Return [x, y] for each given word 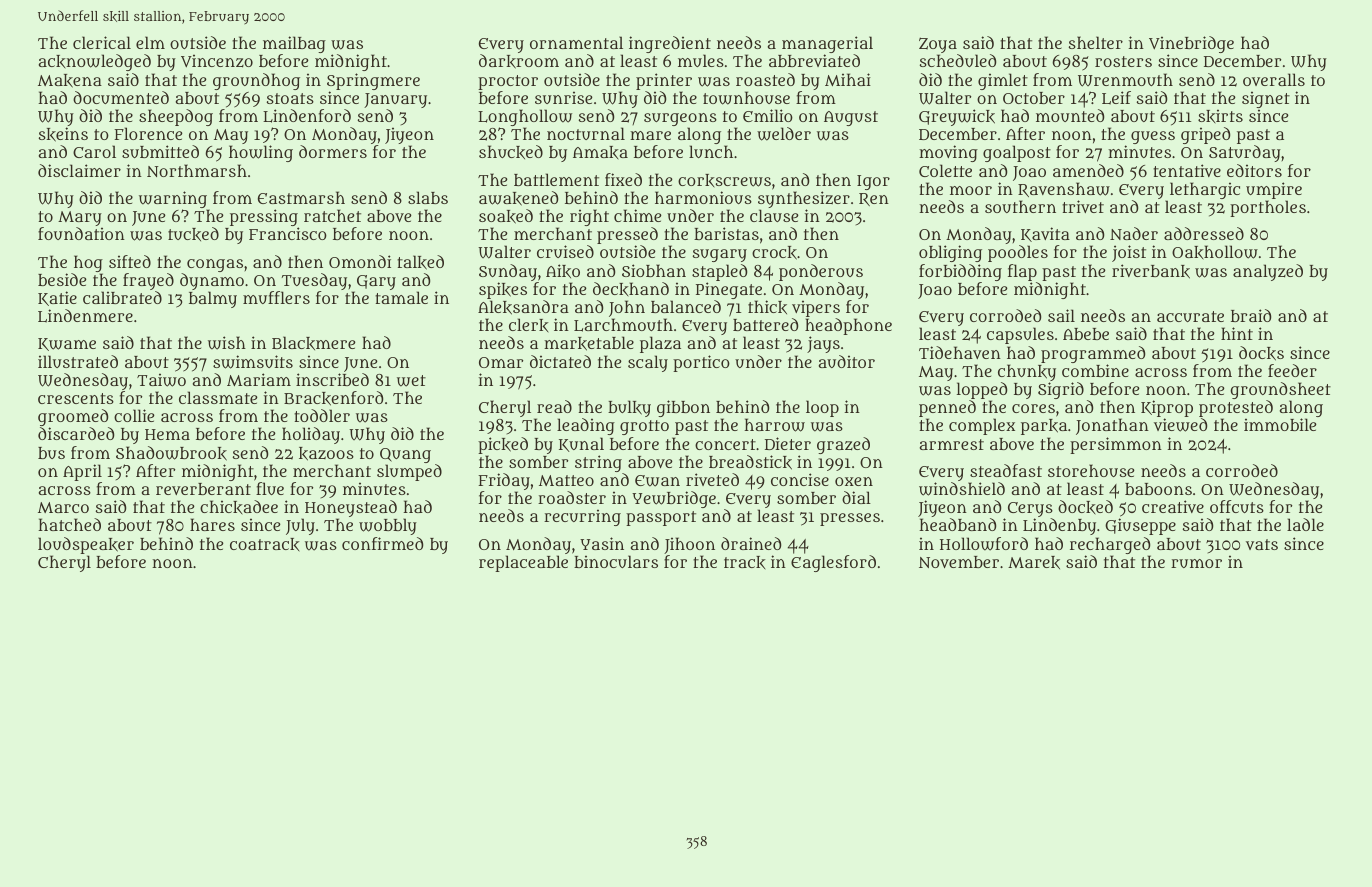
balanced [686, 306]
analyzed [1268, 272]
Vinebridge [1191, 44]
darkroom [519, 61]
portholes [1268, 208]
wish [227, 343]
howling [261, 153]
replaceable [523, 563]
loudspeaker [86, 545]
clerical [102, 42]
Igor [873, 182]
